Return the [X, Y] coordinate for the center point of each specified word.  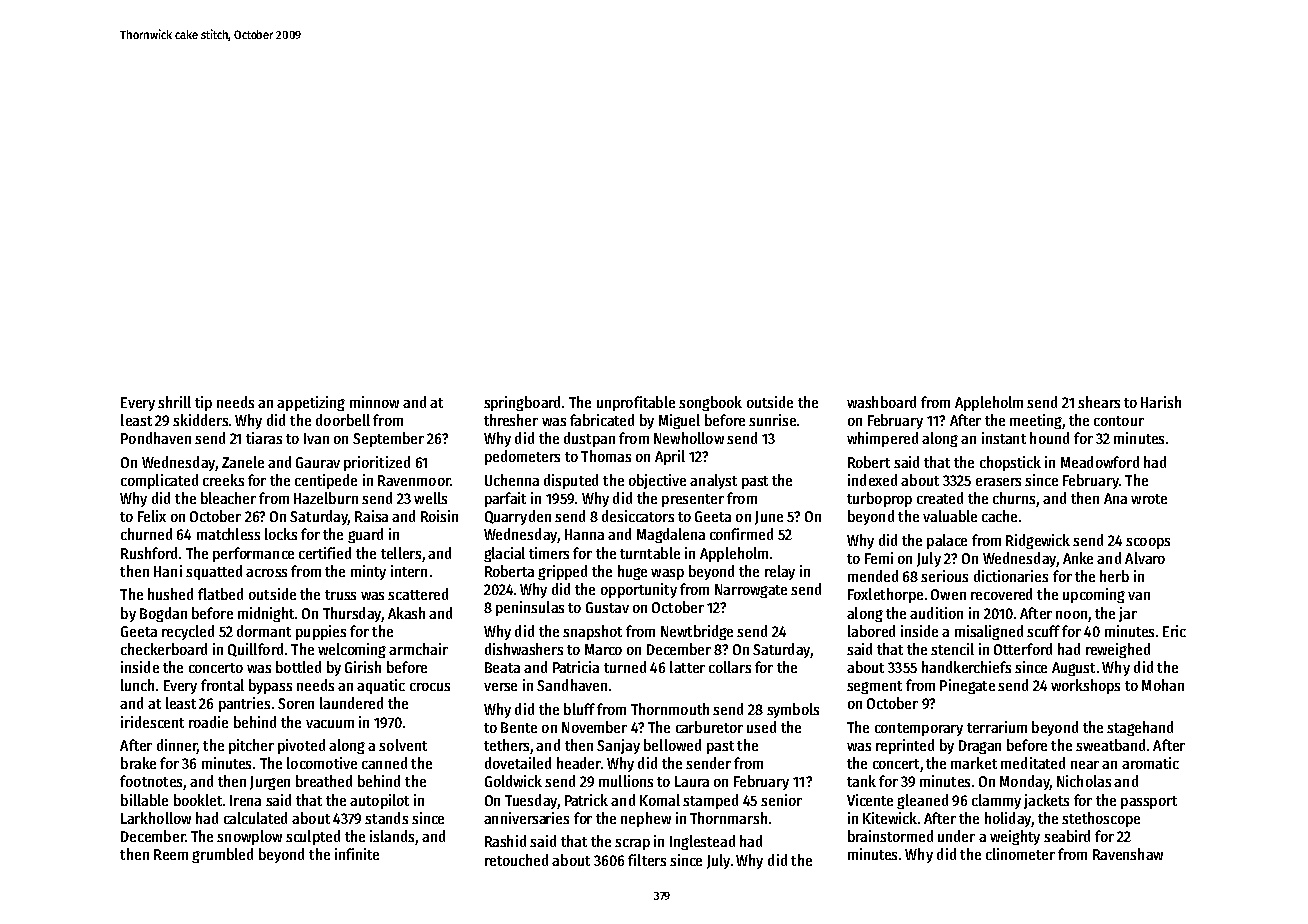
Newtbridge [697, 632]
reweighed [1118, 650]
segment [874, 687]
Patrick [586, 800]
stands [386, 818]
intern [409, 571]
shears [1099, 402]
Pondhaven [156, 438]
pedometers [522, 457]
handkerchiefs [966, 667]
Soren [296, 703]
